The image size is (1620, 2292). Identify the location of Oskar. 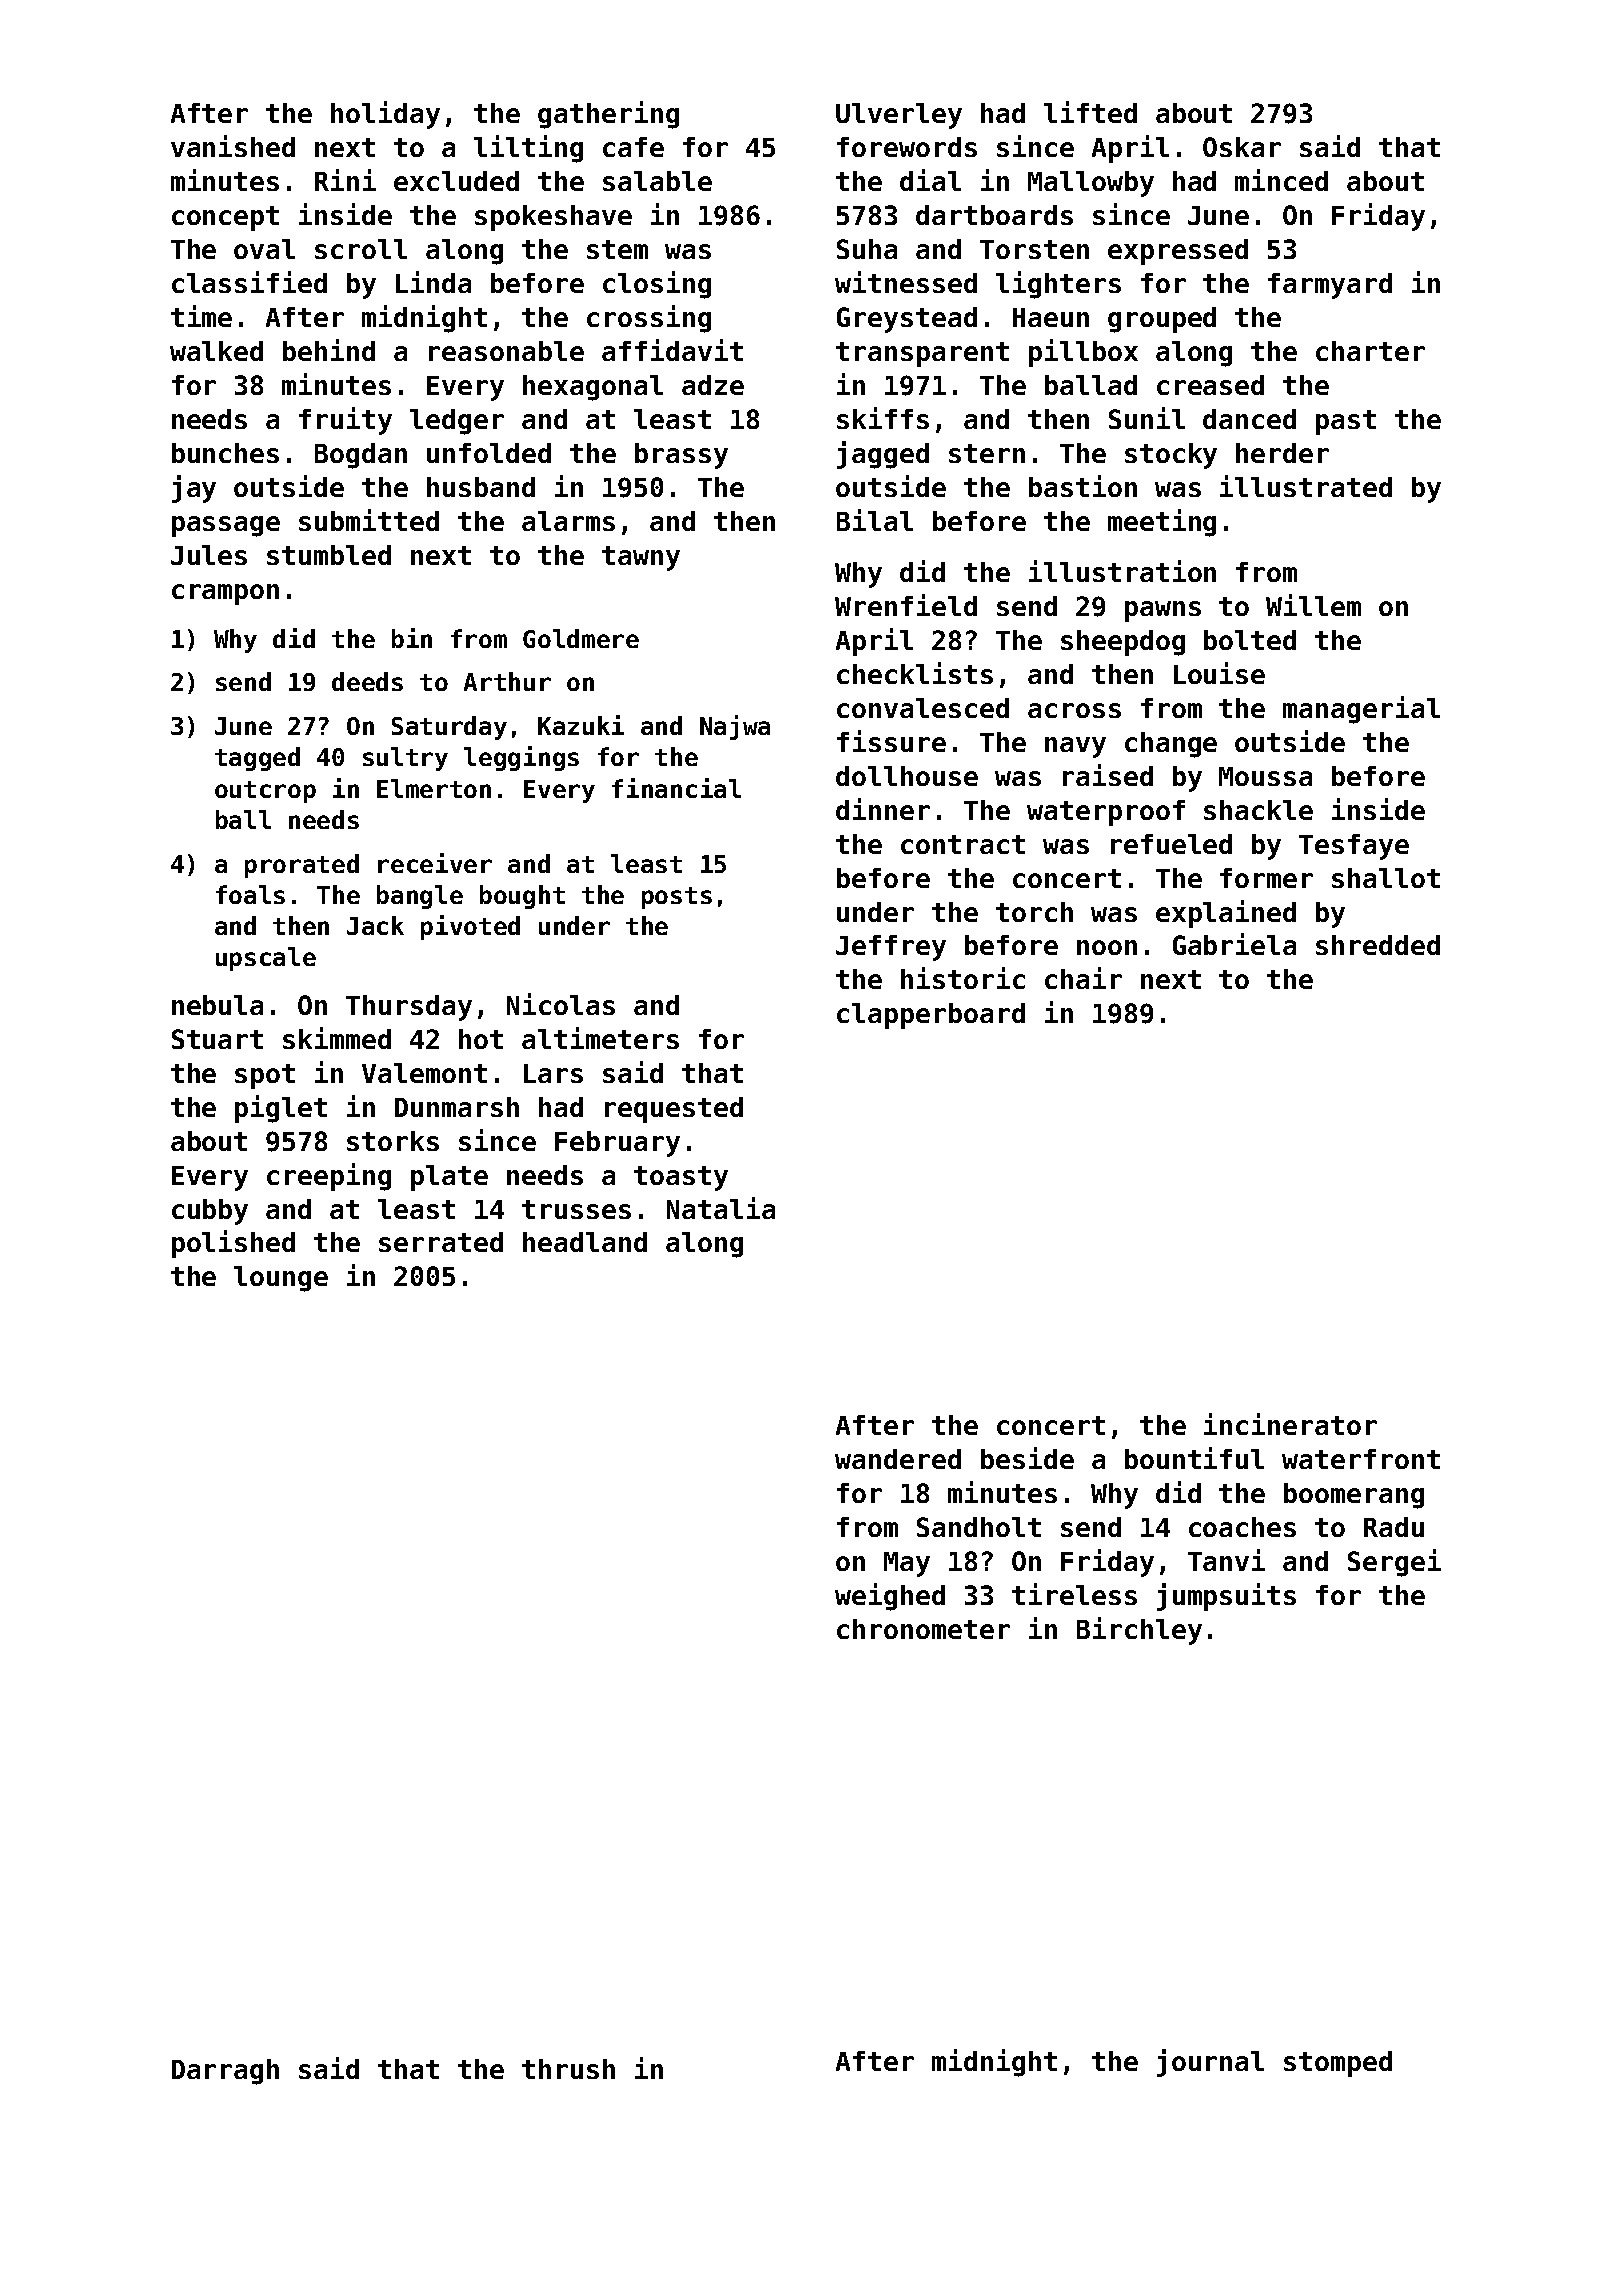
(1242, 147).
